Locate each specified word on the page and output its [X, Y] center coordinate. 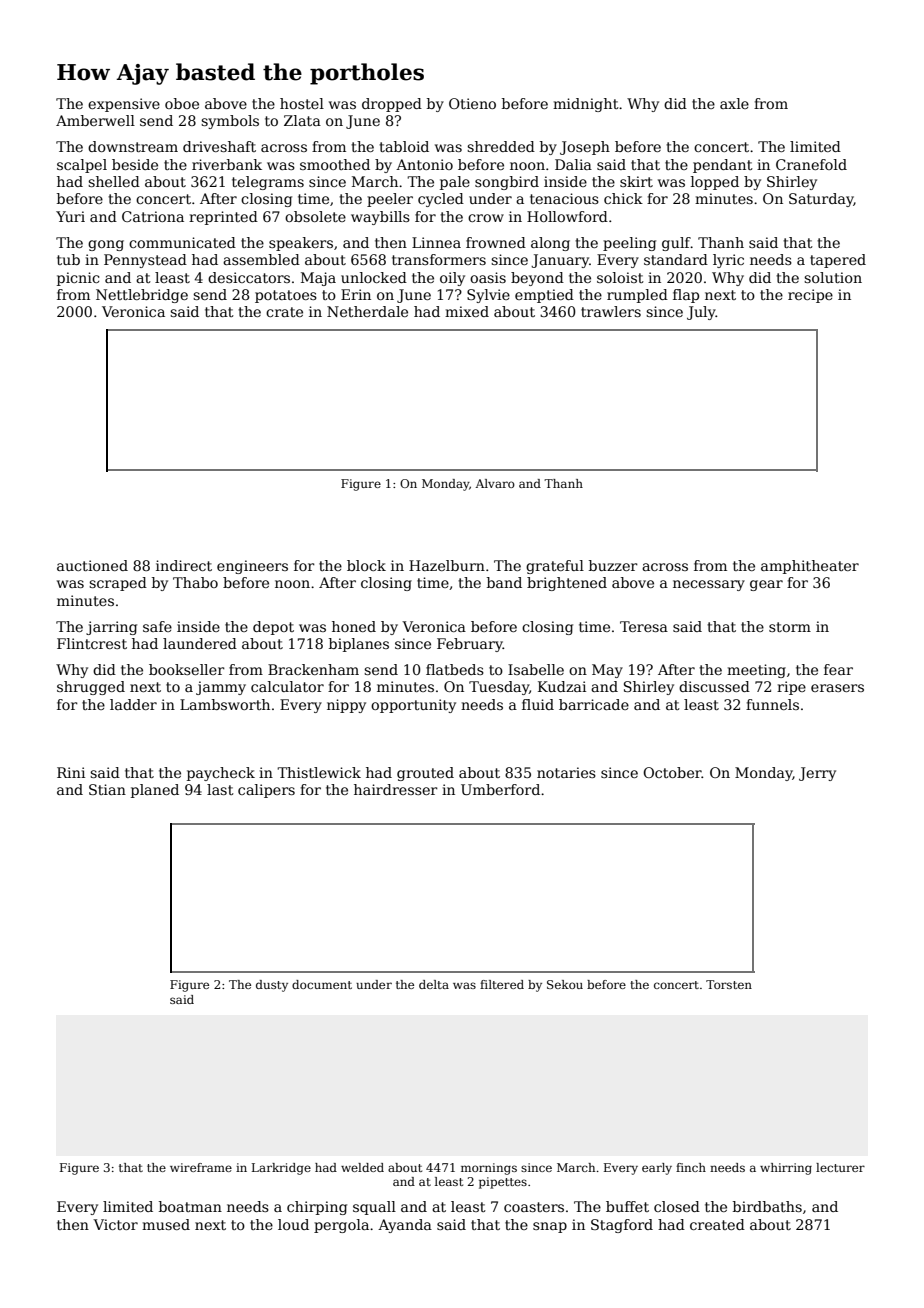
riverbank [227, 164]
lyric [728, 261]
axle [734, 103]
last [220, 789]
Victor [115, 1224]
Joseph [585, 148]
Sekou [565, 984]
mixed [467, 311]
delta [434, 984]
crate [284, 312]
